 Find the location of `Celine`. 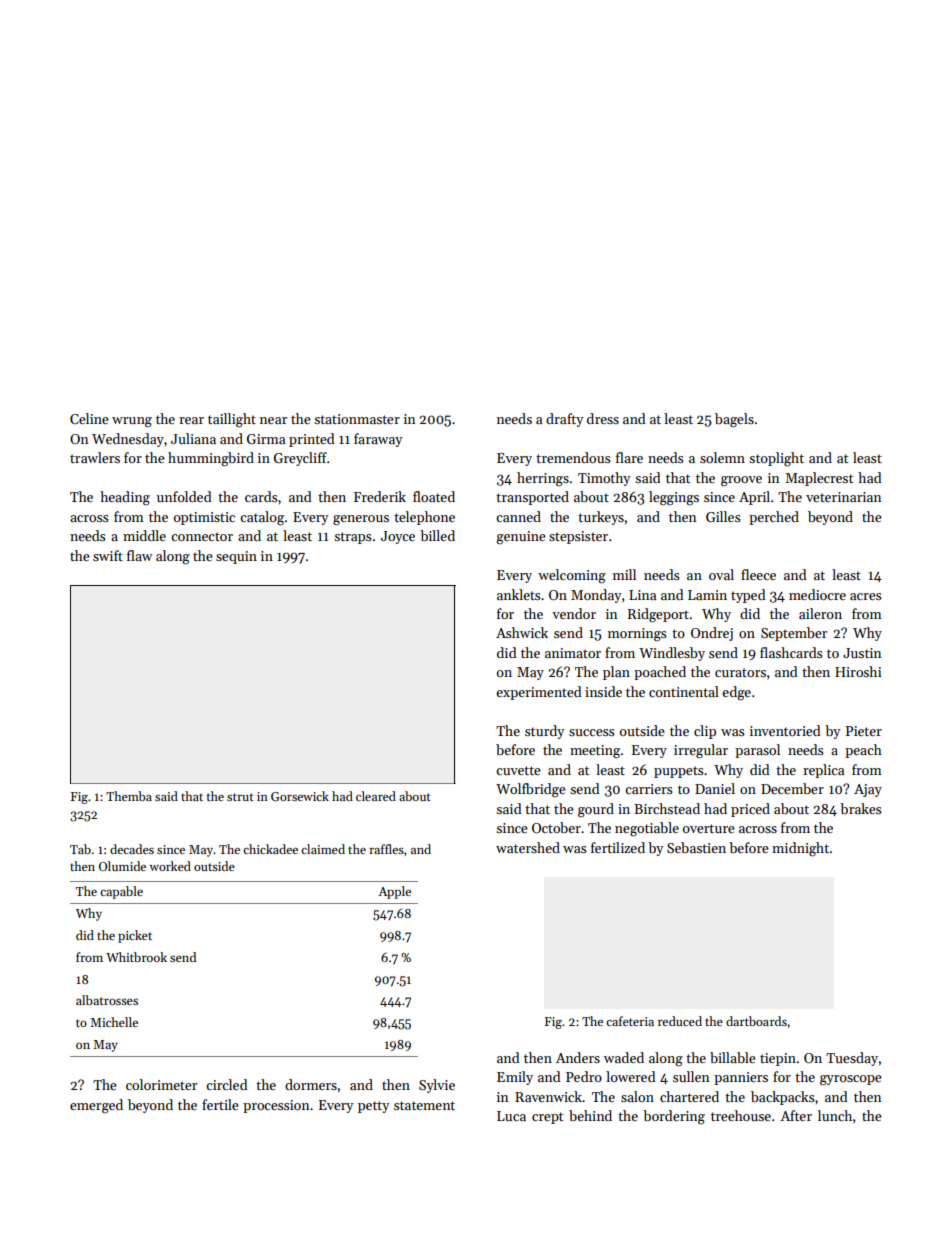

Celine is located at coordinates (89, 418).
